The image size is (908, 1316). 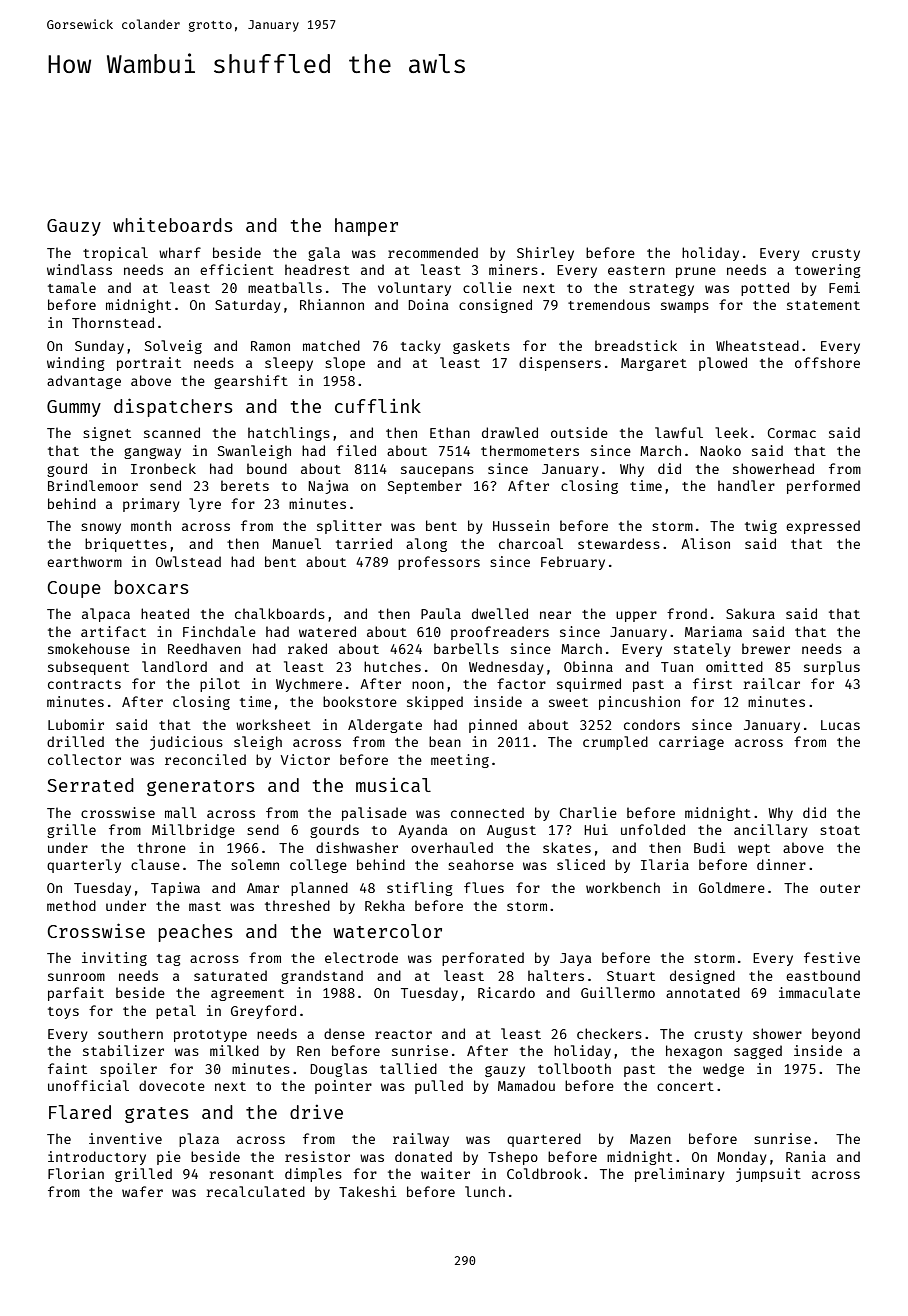 I want to click on petal, so click(x=176, y=1012).
